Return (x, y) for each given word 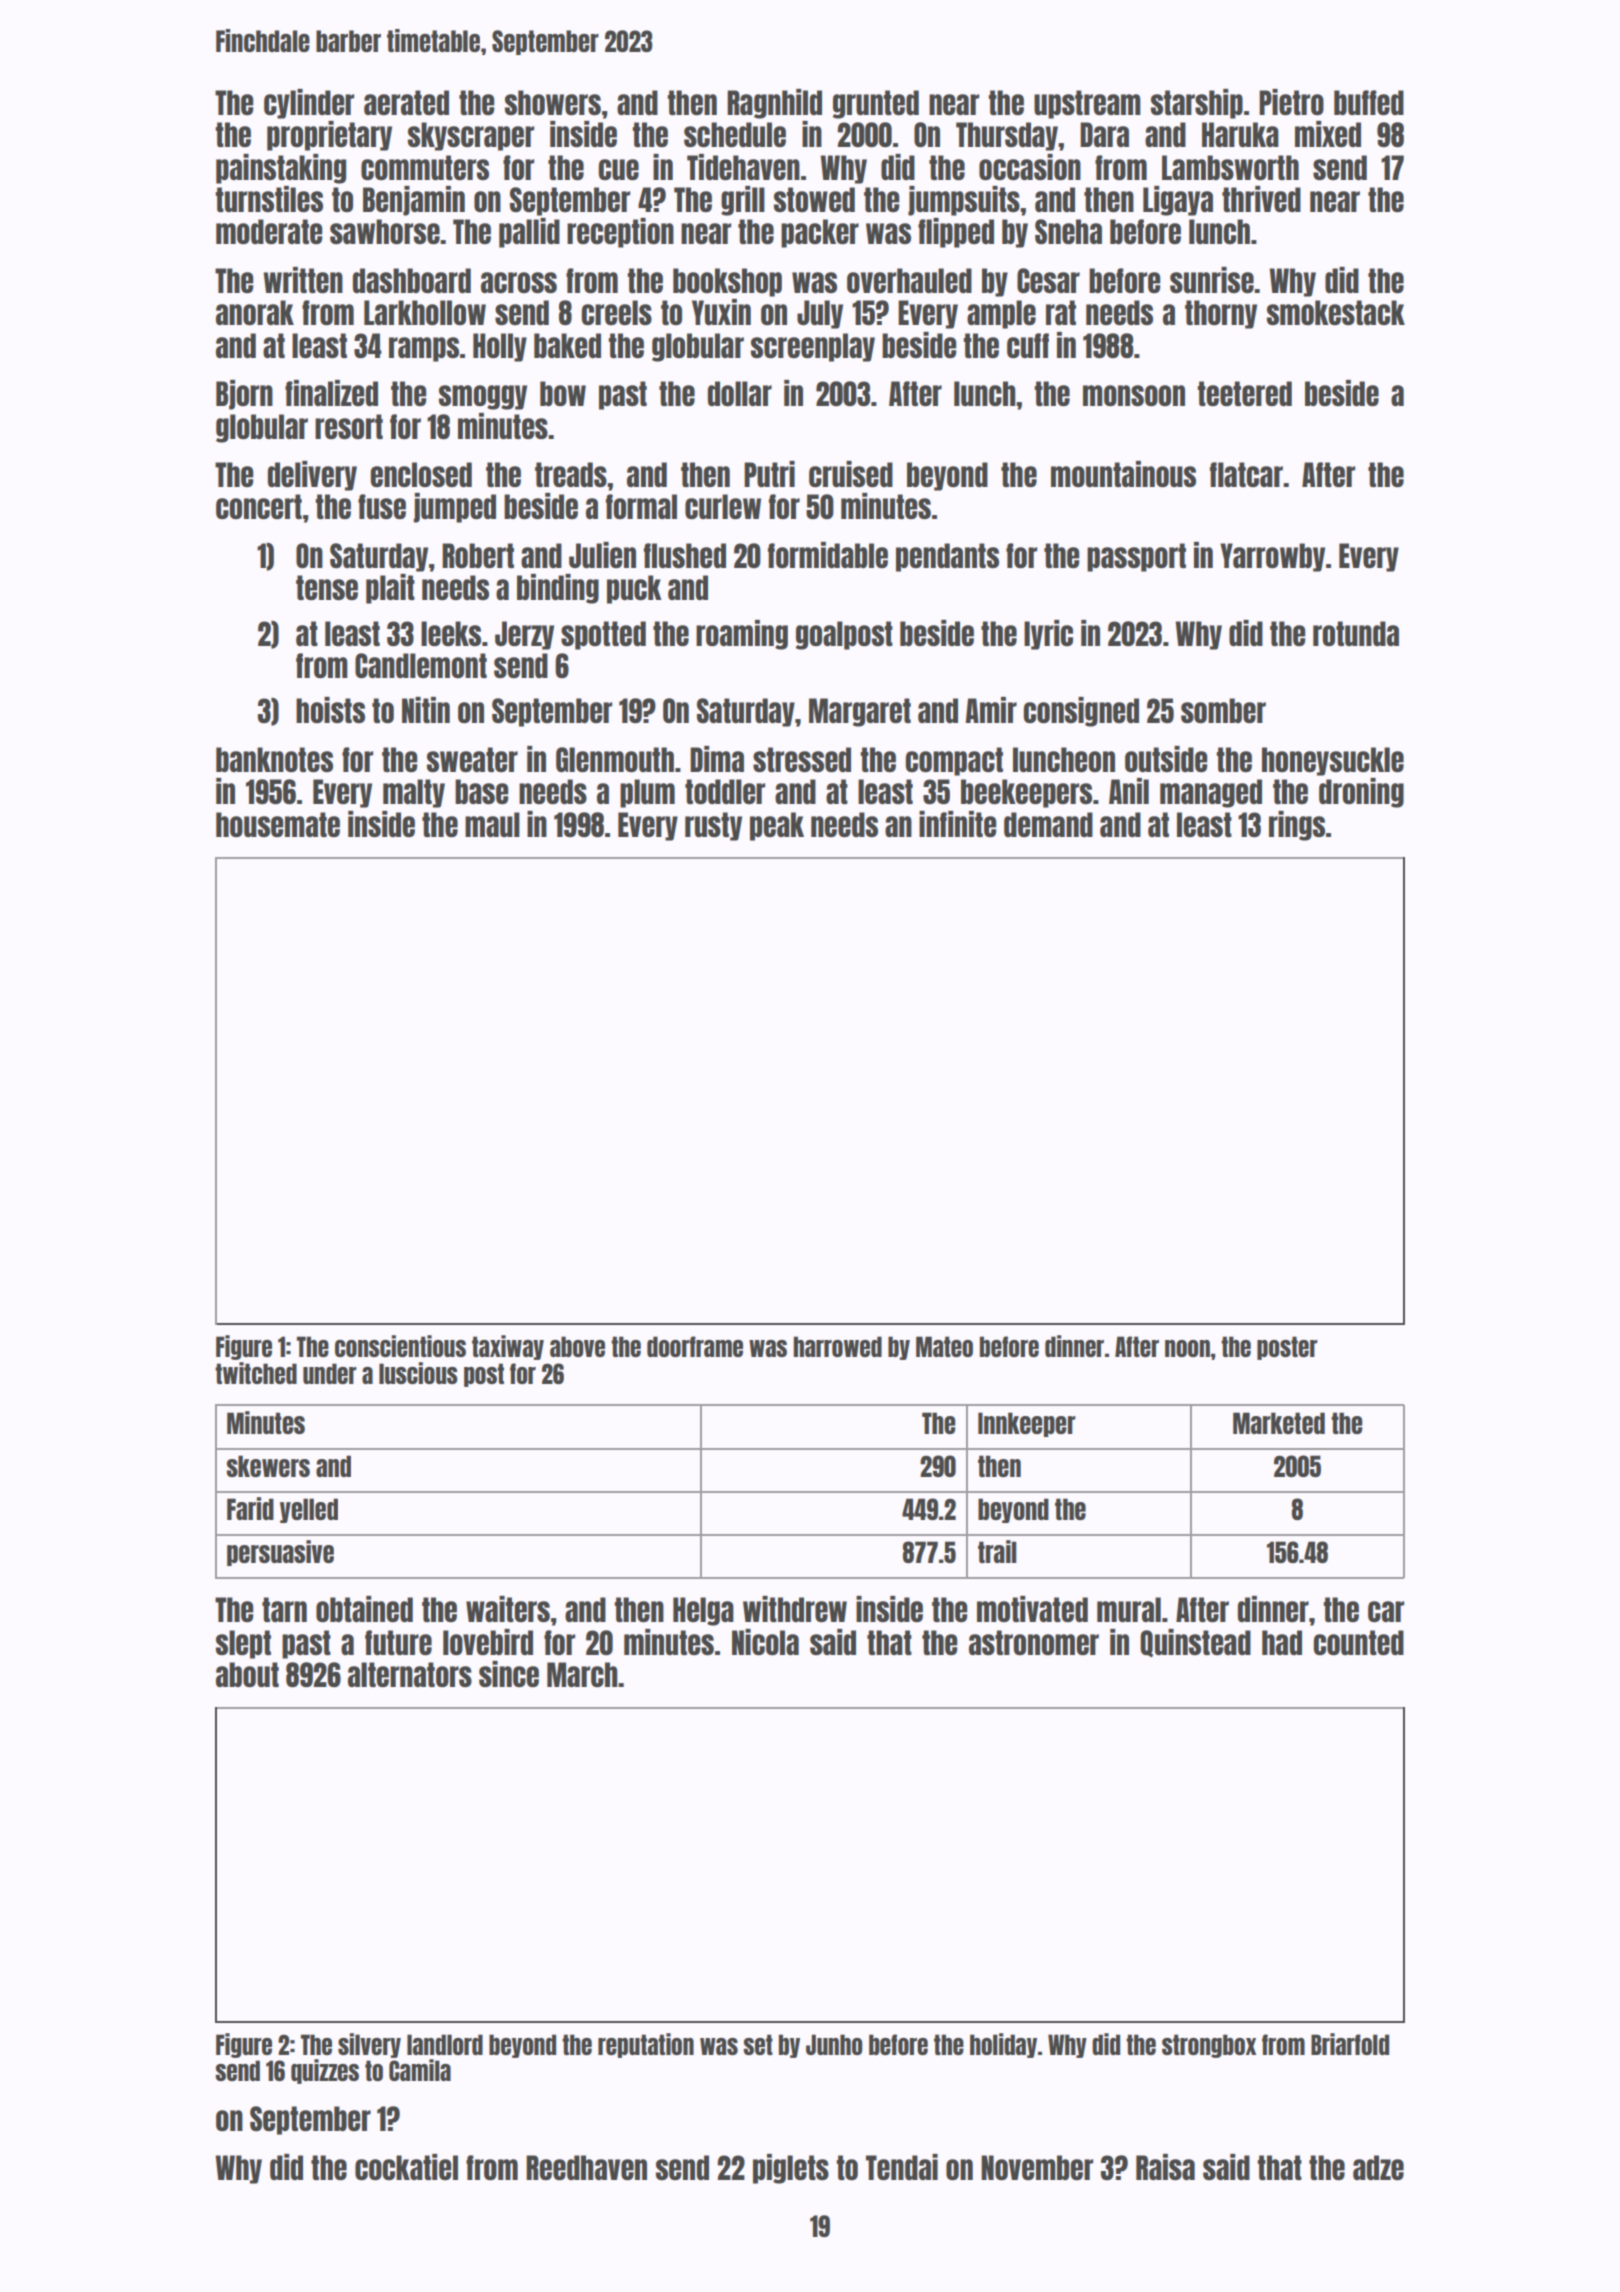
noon (1187, 1348)
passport (1136, 557)
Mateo (944, 1346)
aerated (406, 102)
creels (616, 312)
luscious (418, 1373)
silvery (369, 2045)
